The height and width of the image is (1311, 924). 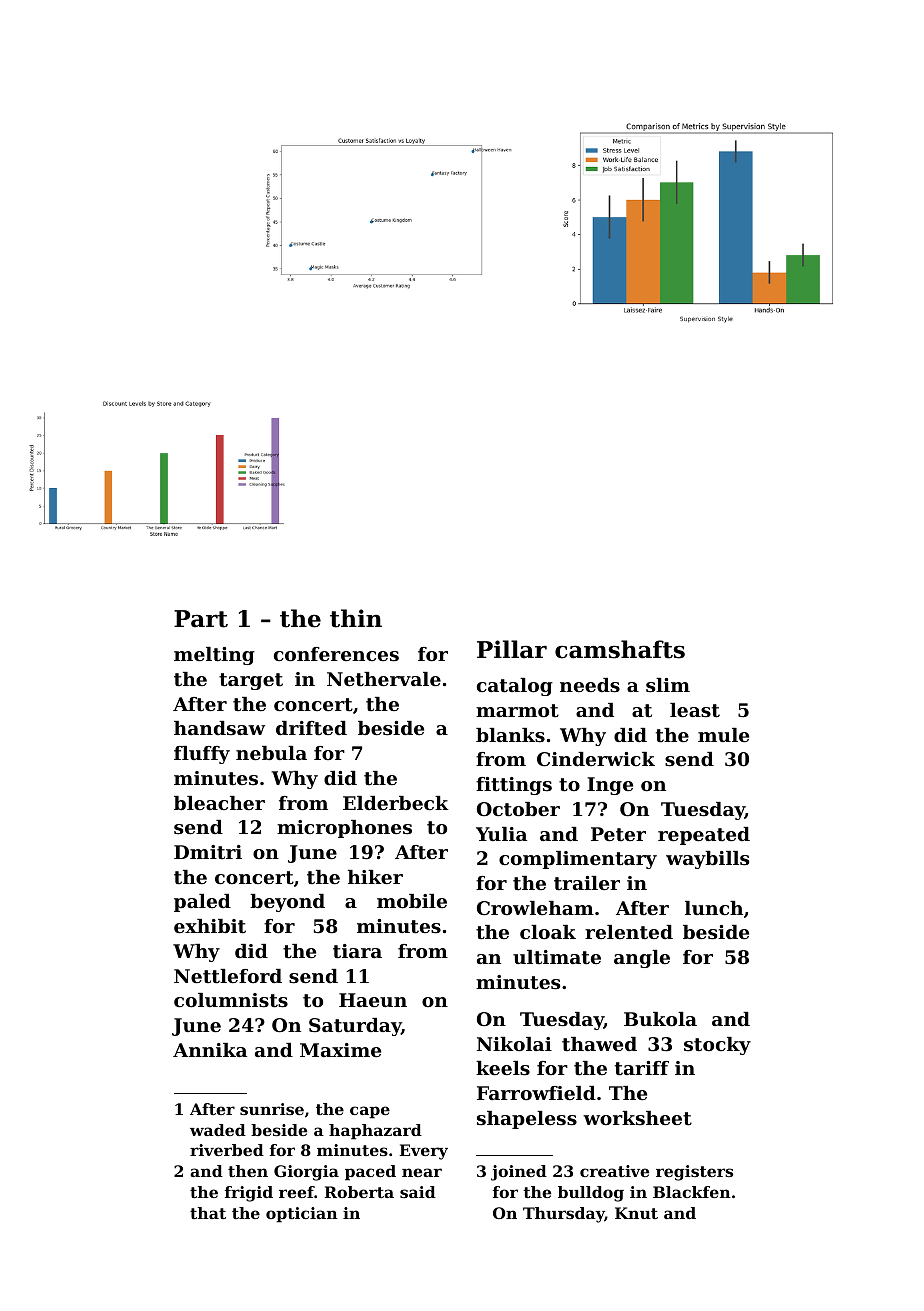 I want to click on microphones, so click(x=344, y=829).
